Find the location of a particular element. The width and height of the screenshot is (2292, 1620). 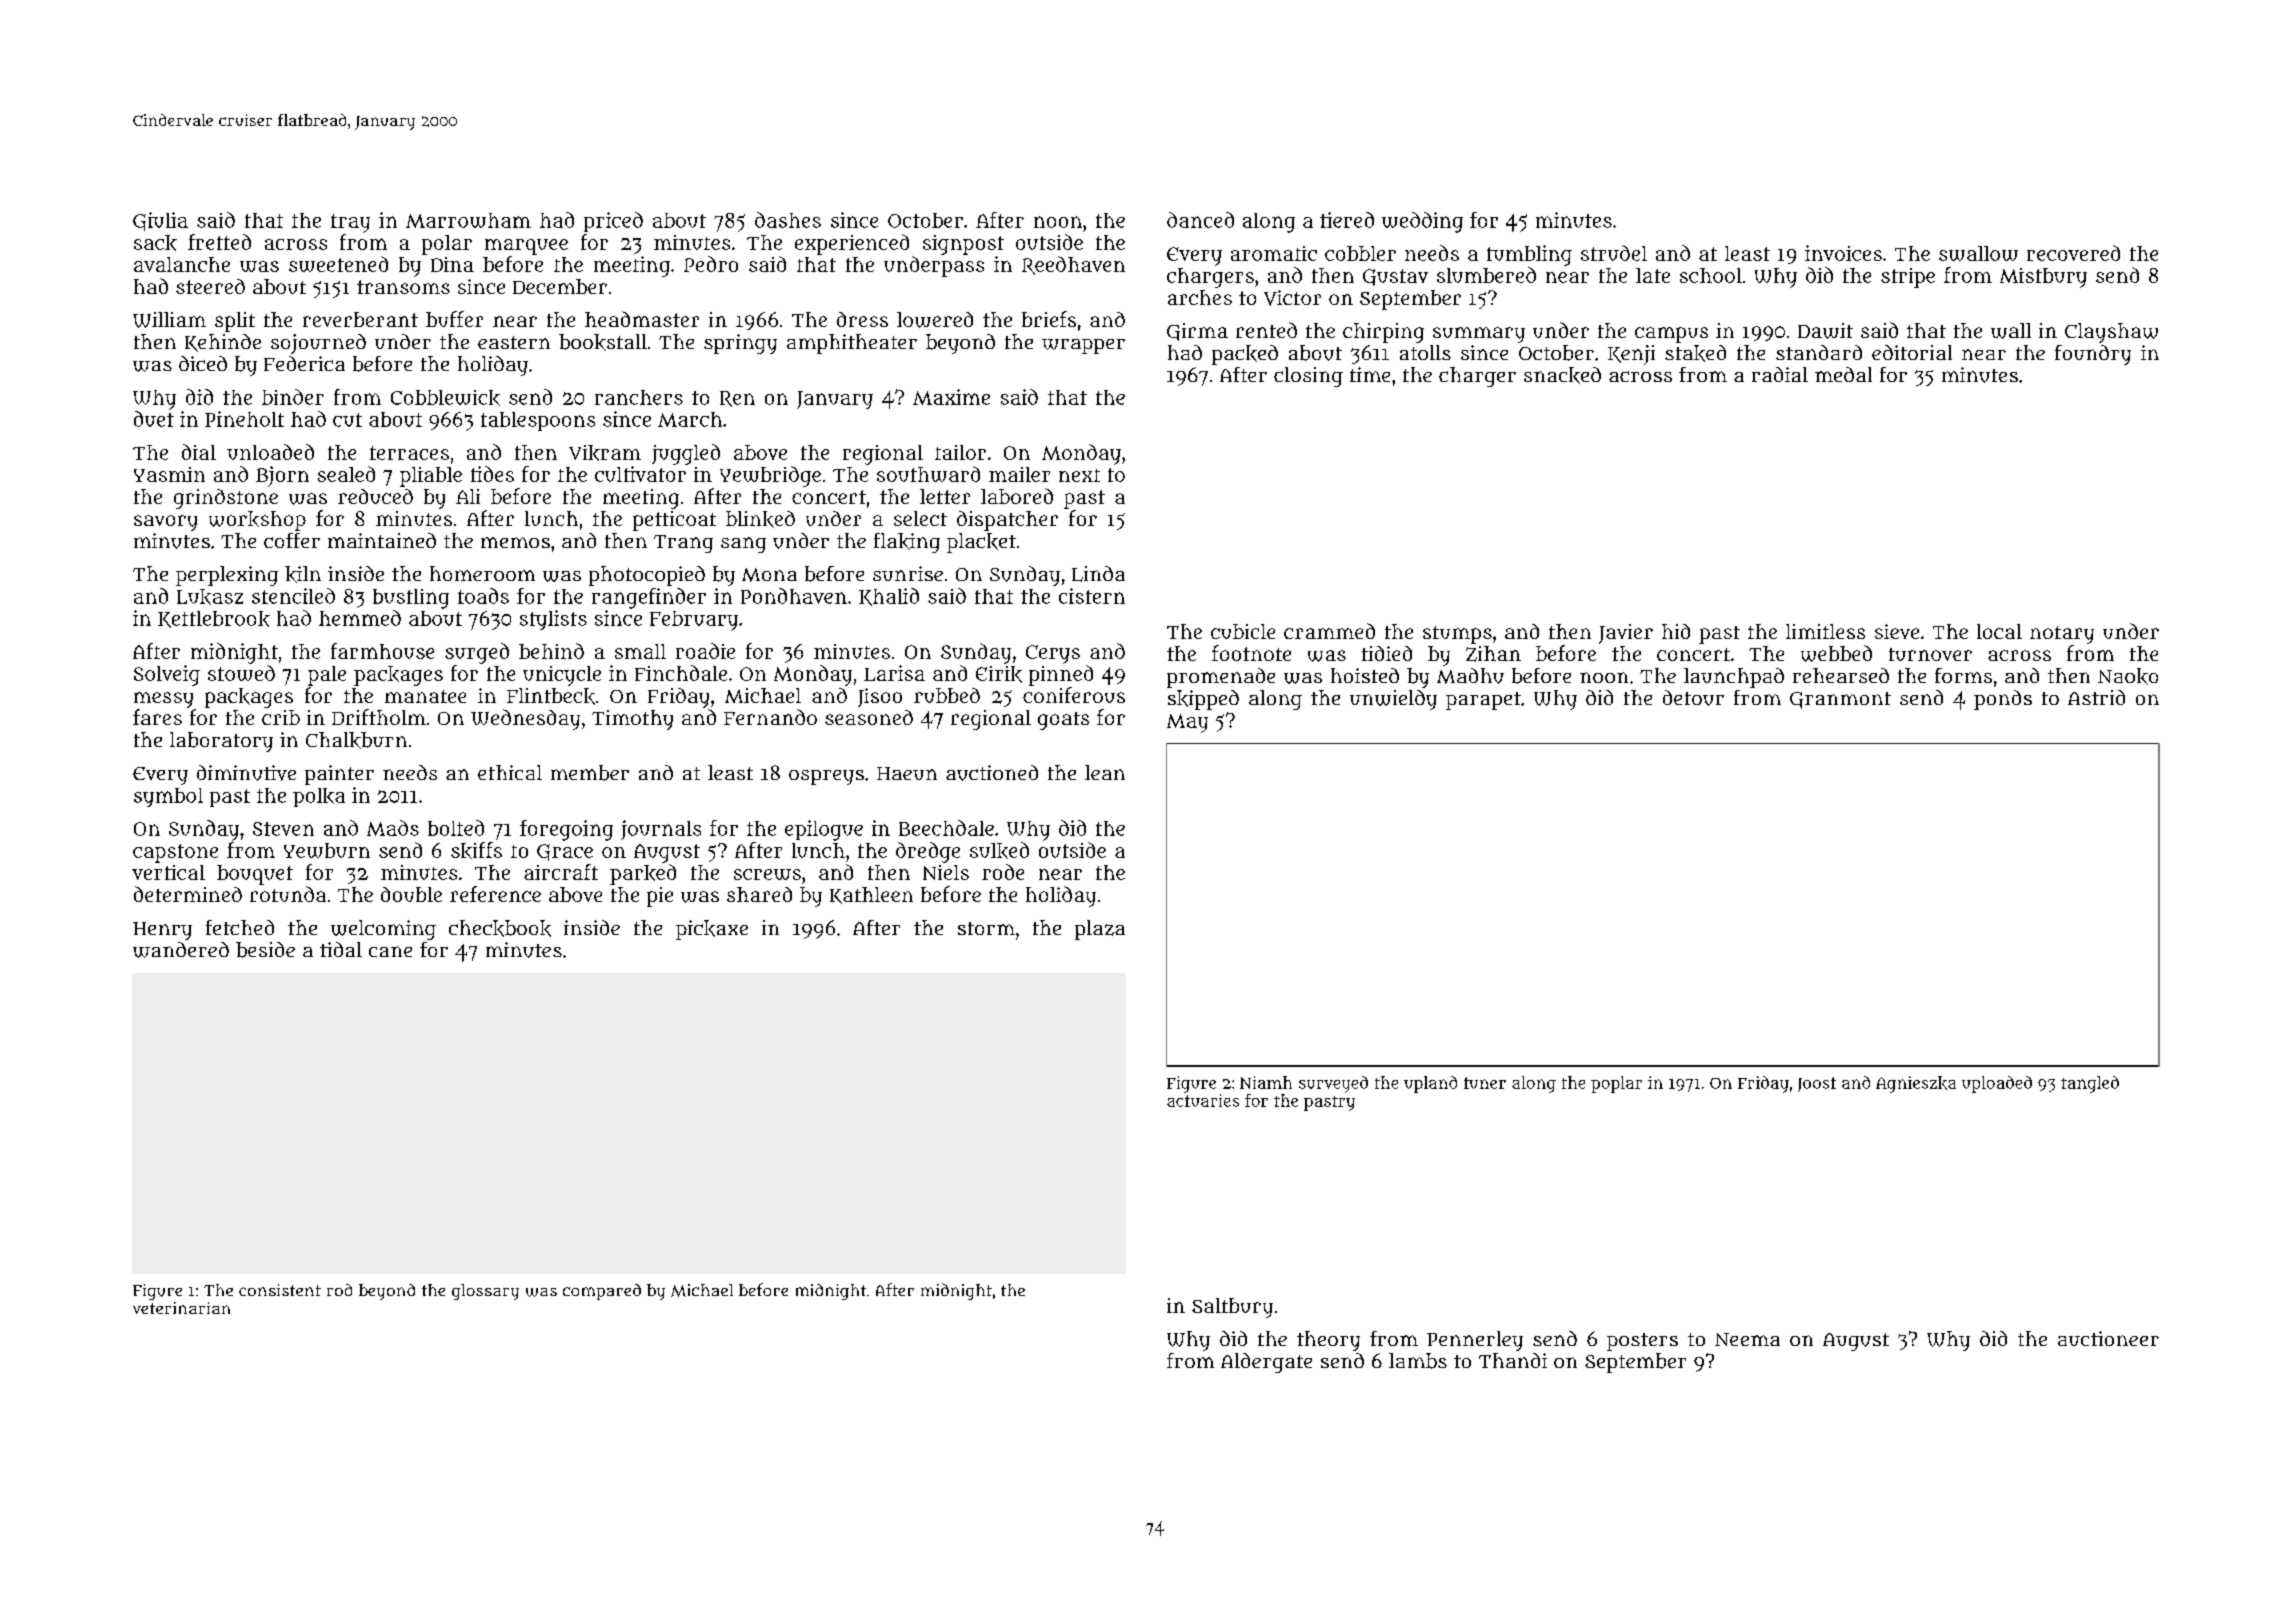

recovered is located at coordinates (2073, 253).
